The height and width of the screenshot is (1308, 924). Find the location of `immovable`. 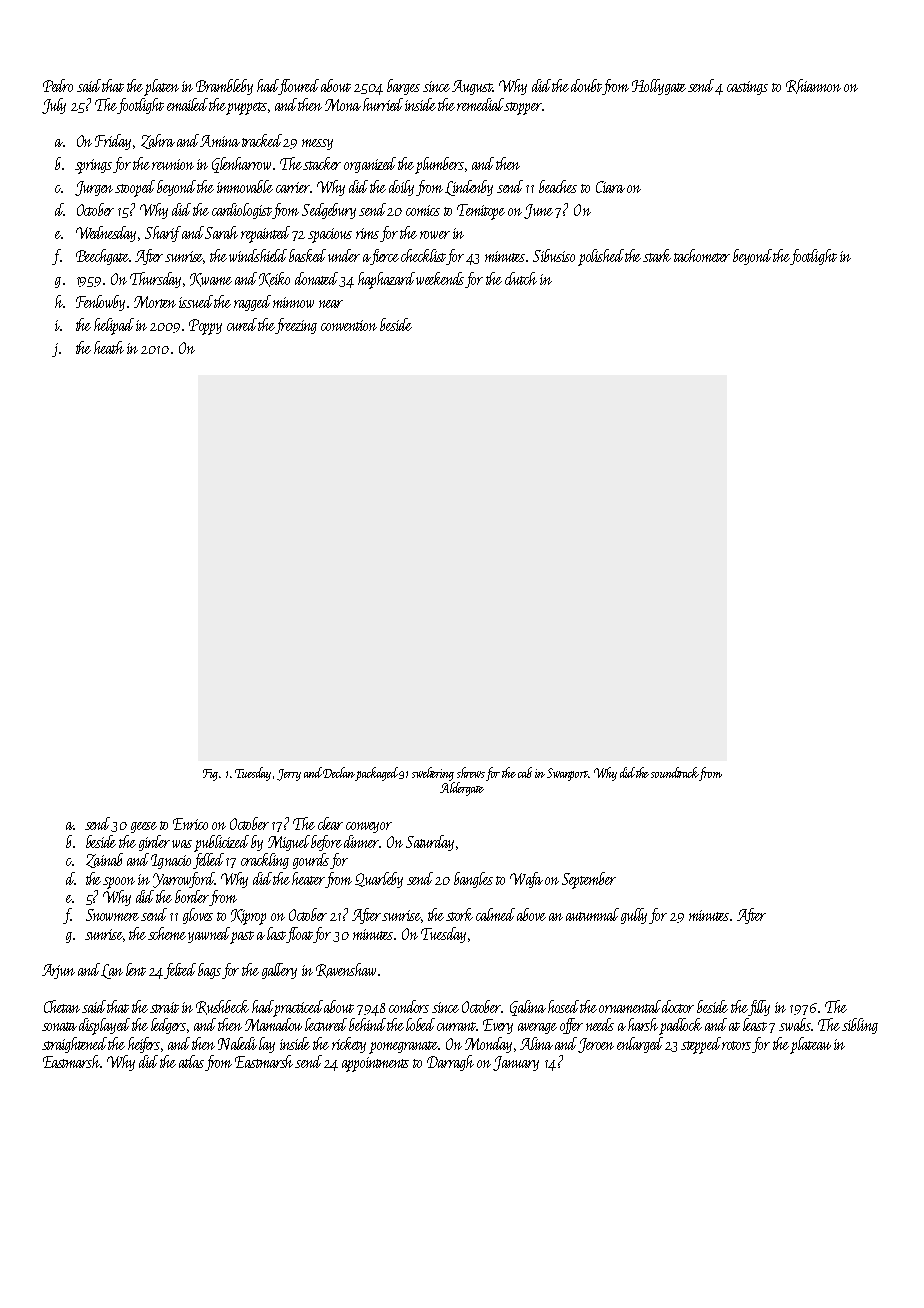

immovable is located at coordinates (245, 186).
